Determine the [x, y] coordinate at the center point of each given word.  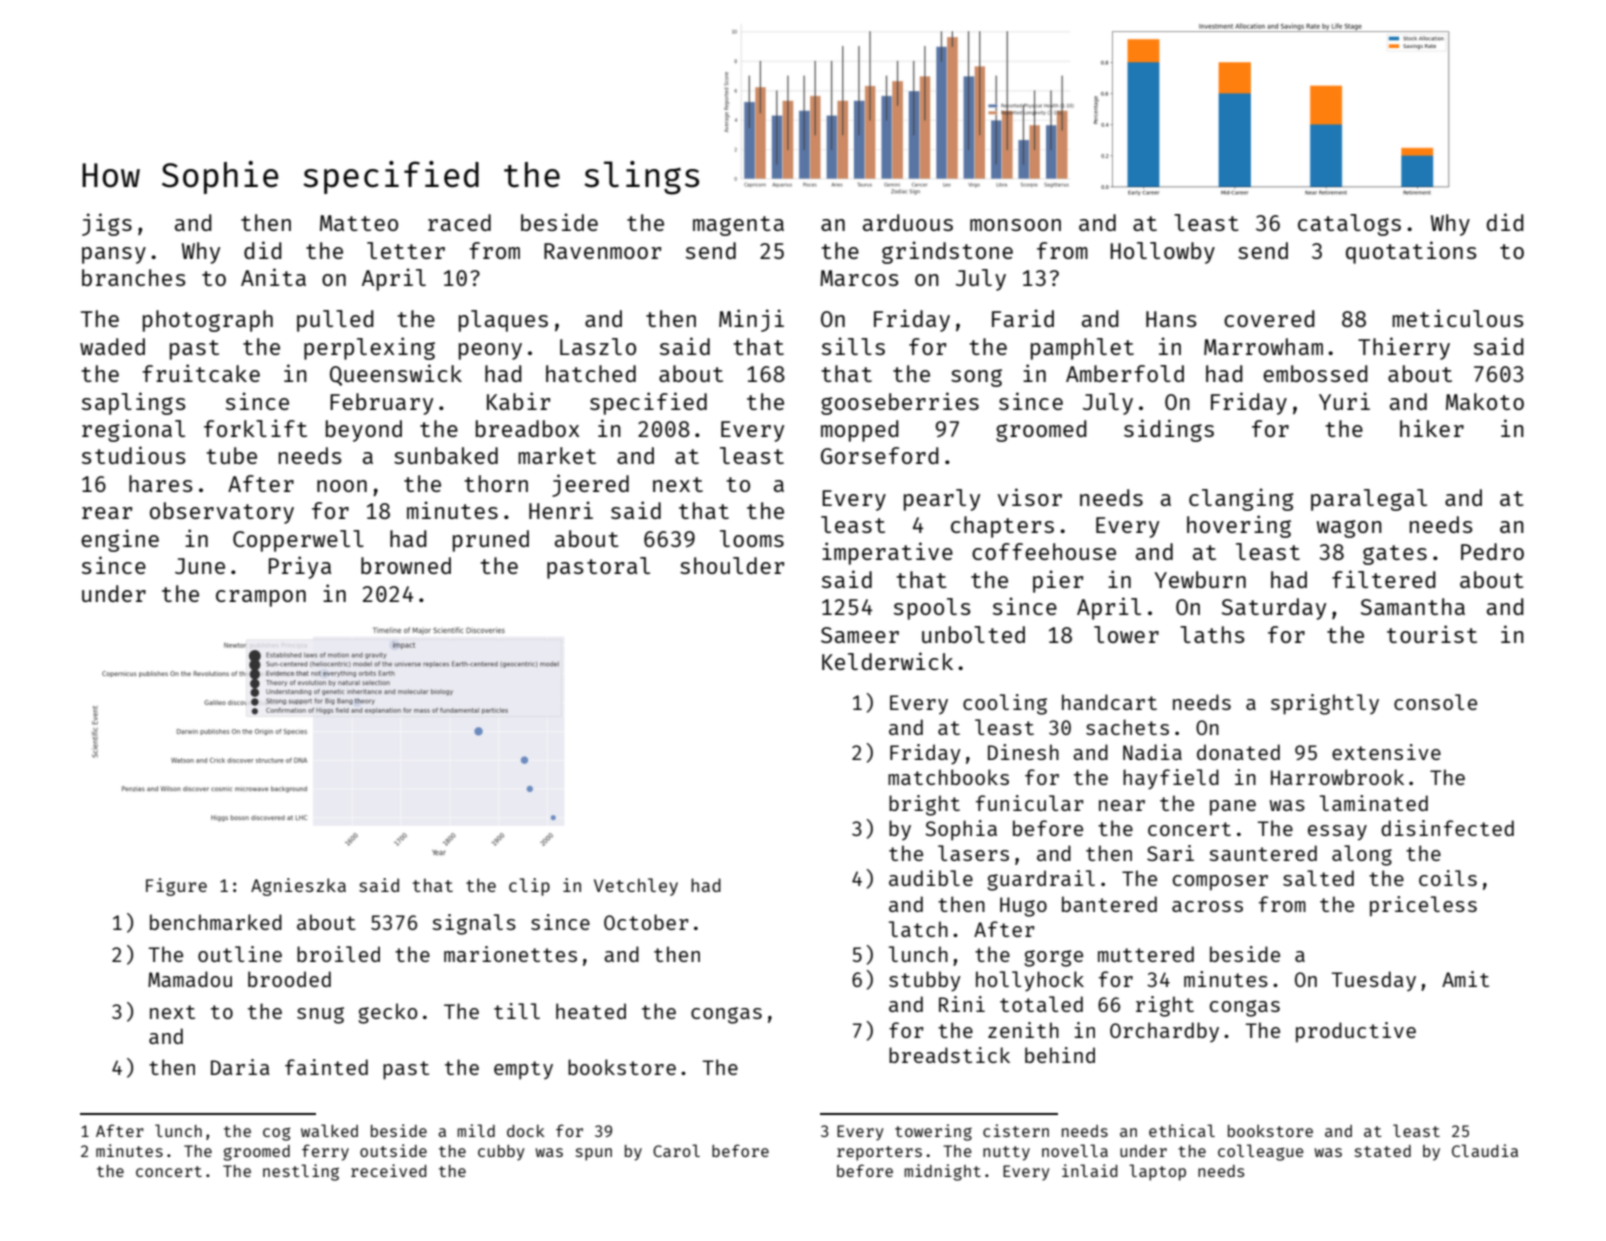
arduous [908, 222]
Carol [676, 1150]
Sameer [860, 635]
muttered [1146, 954]
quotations [1411, 252]
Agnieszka [298, 887]
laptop [1157, 1172]
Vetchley [636, 887]
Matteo [359, 223]
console [1435, 702]
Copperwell [298, 541]
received [388, 1170]
